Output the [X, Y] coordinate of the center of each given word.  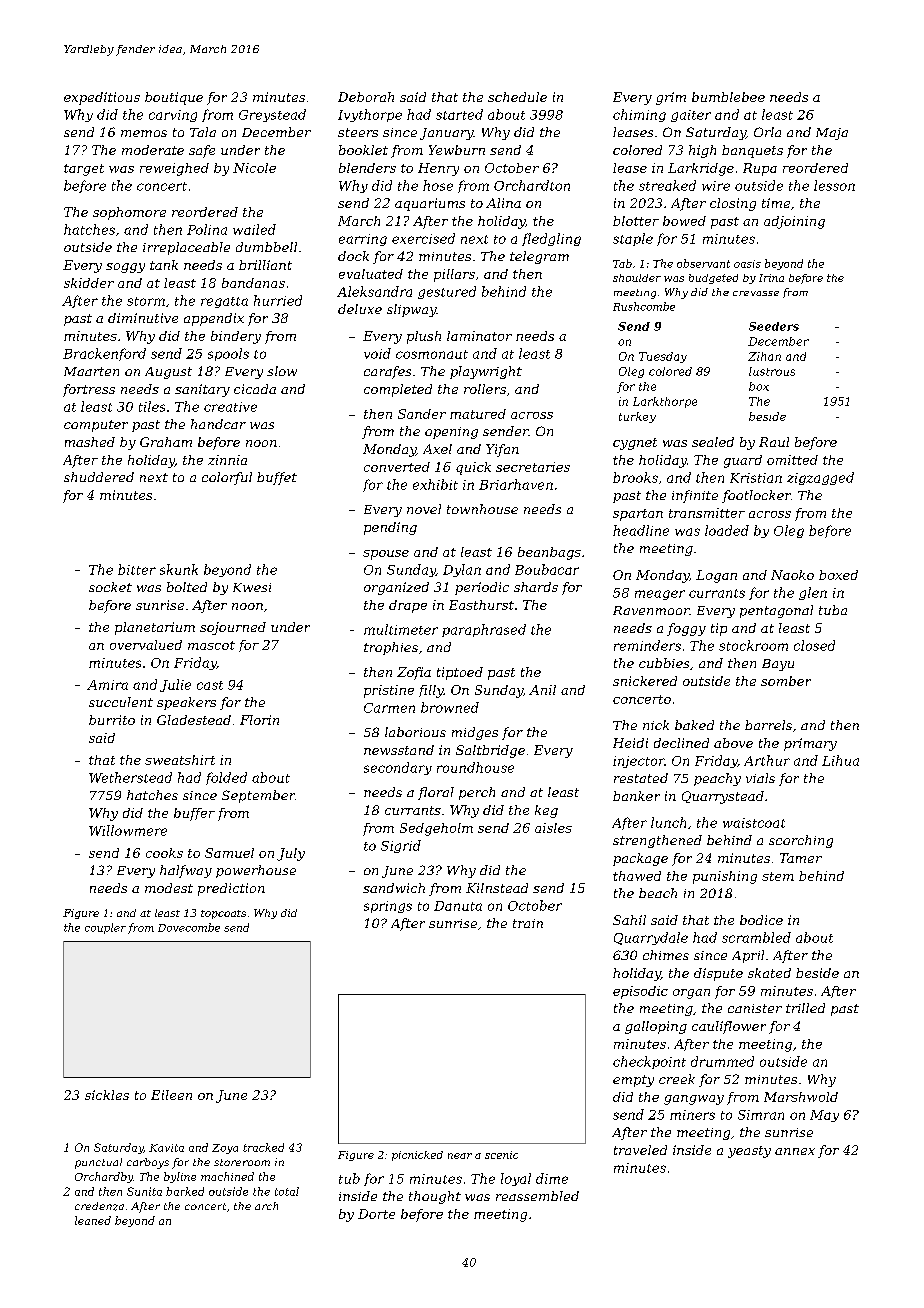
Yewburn [457, 150]
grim [671, 98]
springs [388, 907]
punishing [725, 877]
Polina [207, 229]
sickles [107, 1095]
